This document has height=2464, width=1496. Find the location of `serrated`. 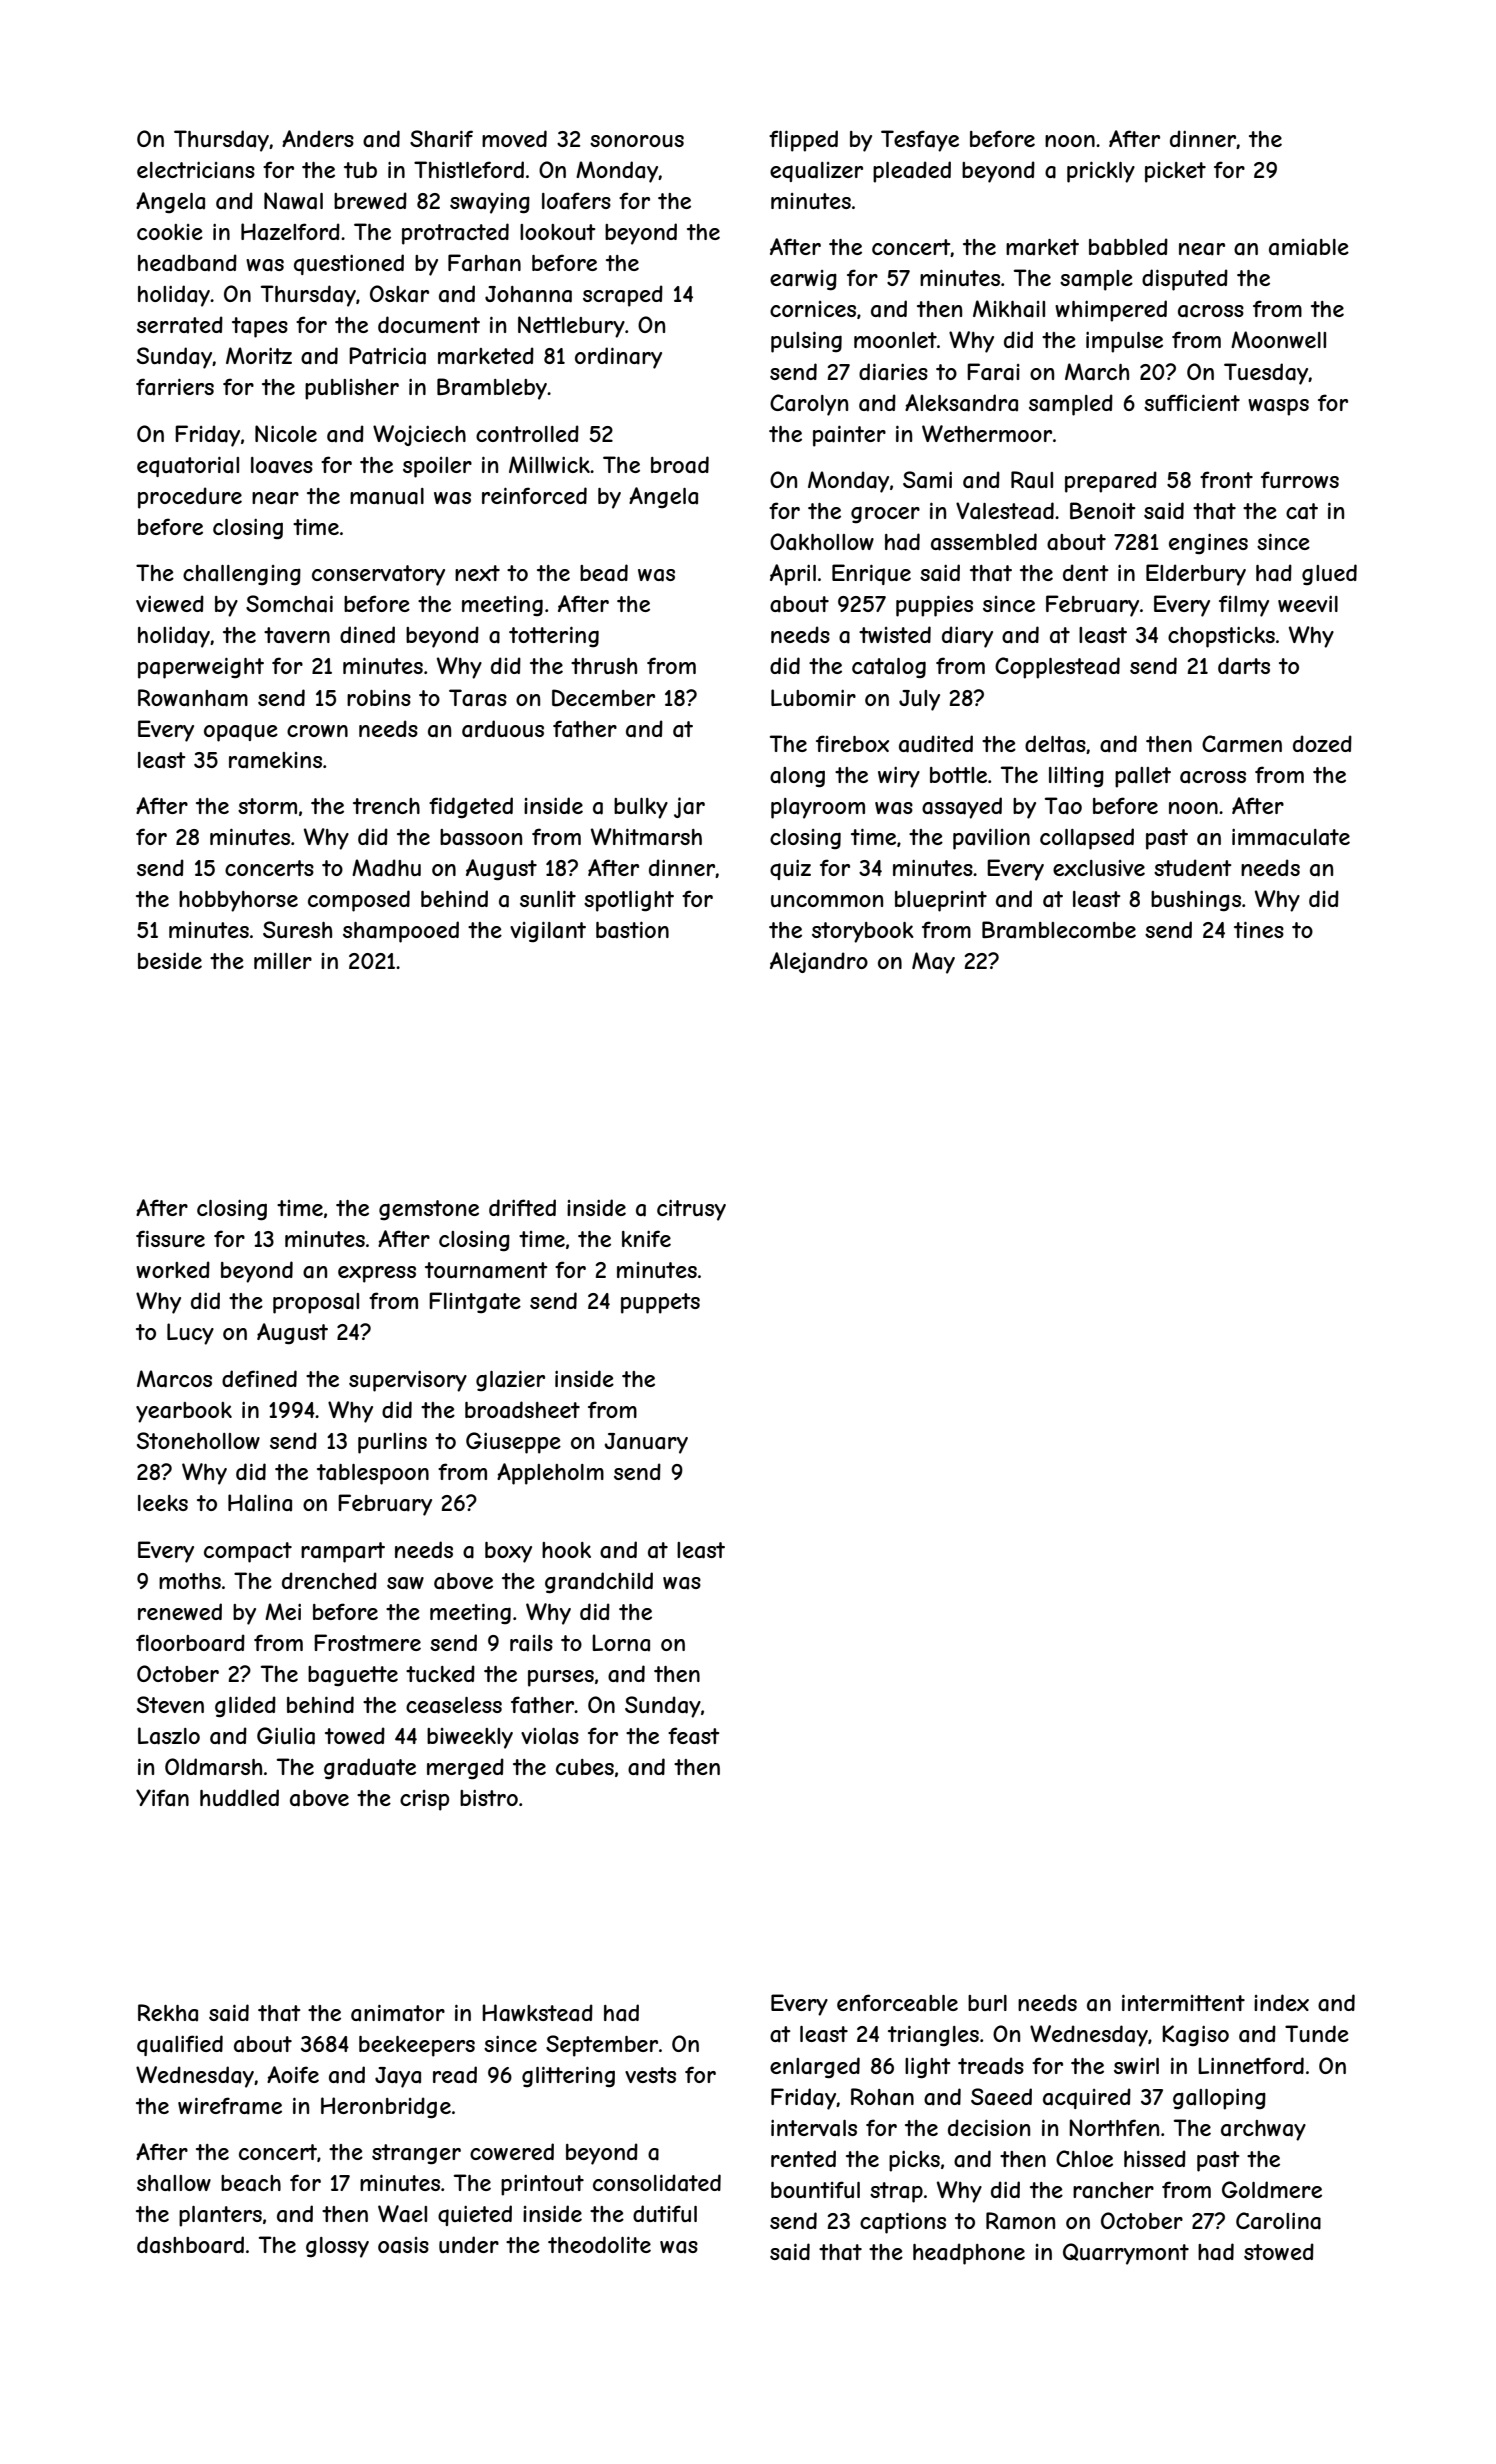

serrated is located at coordinates (180, 325).
